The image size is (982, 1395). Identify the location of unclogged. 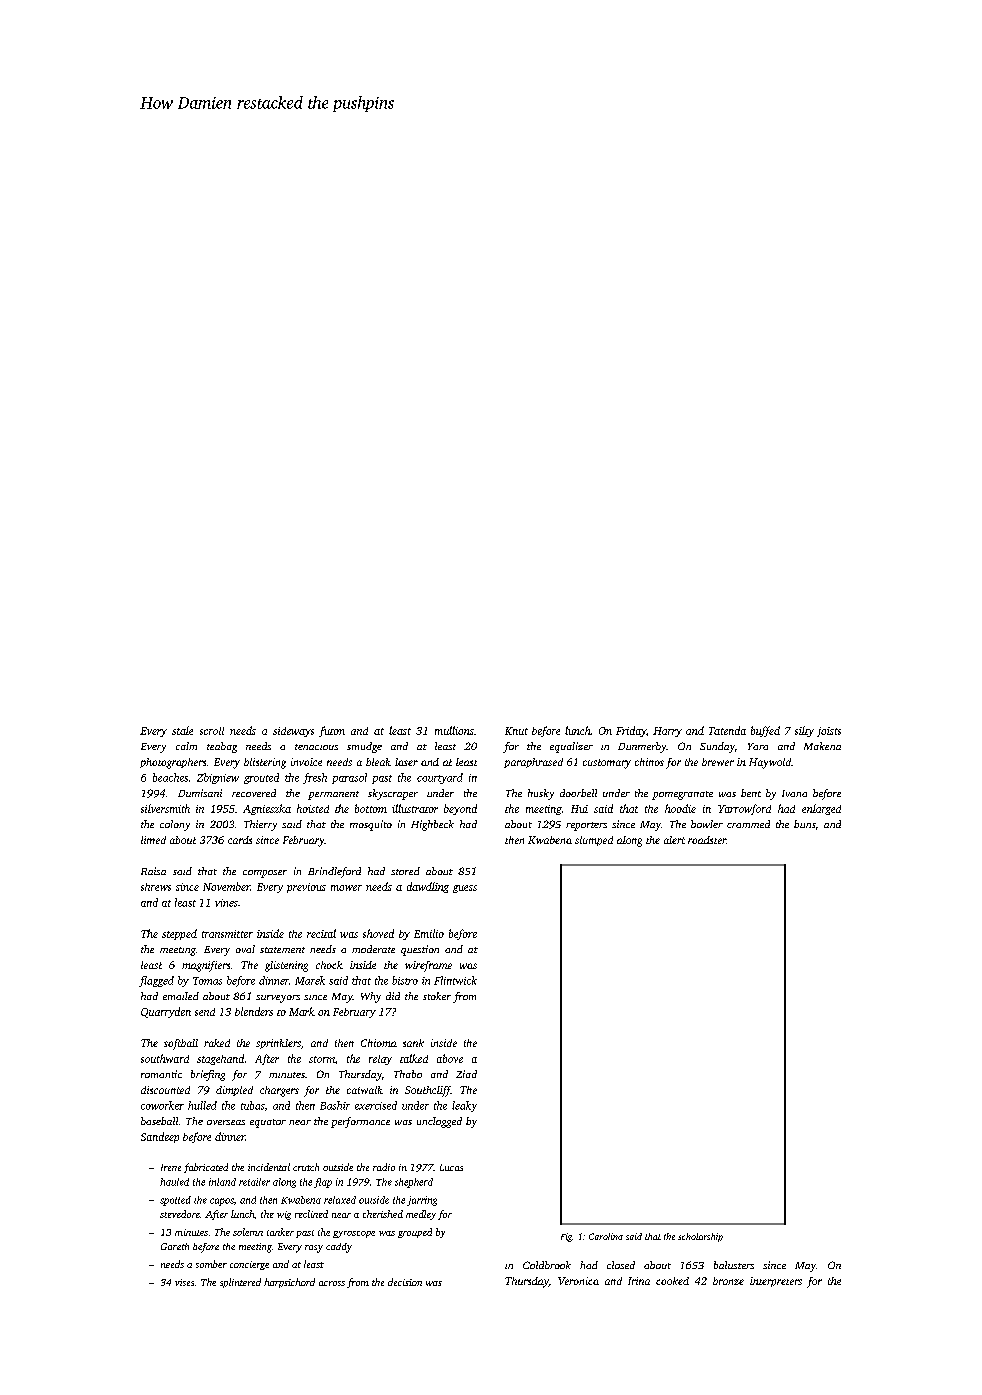
(439, 1122).
